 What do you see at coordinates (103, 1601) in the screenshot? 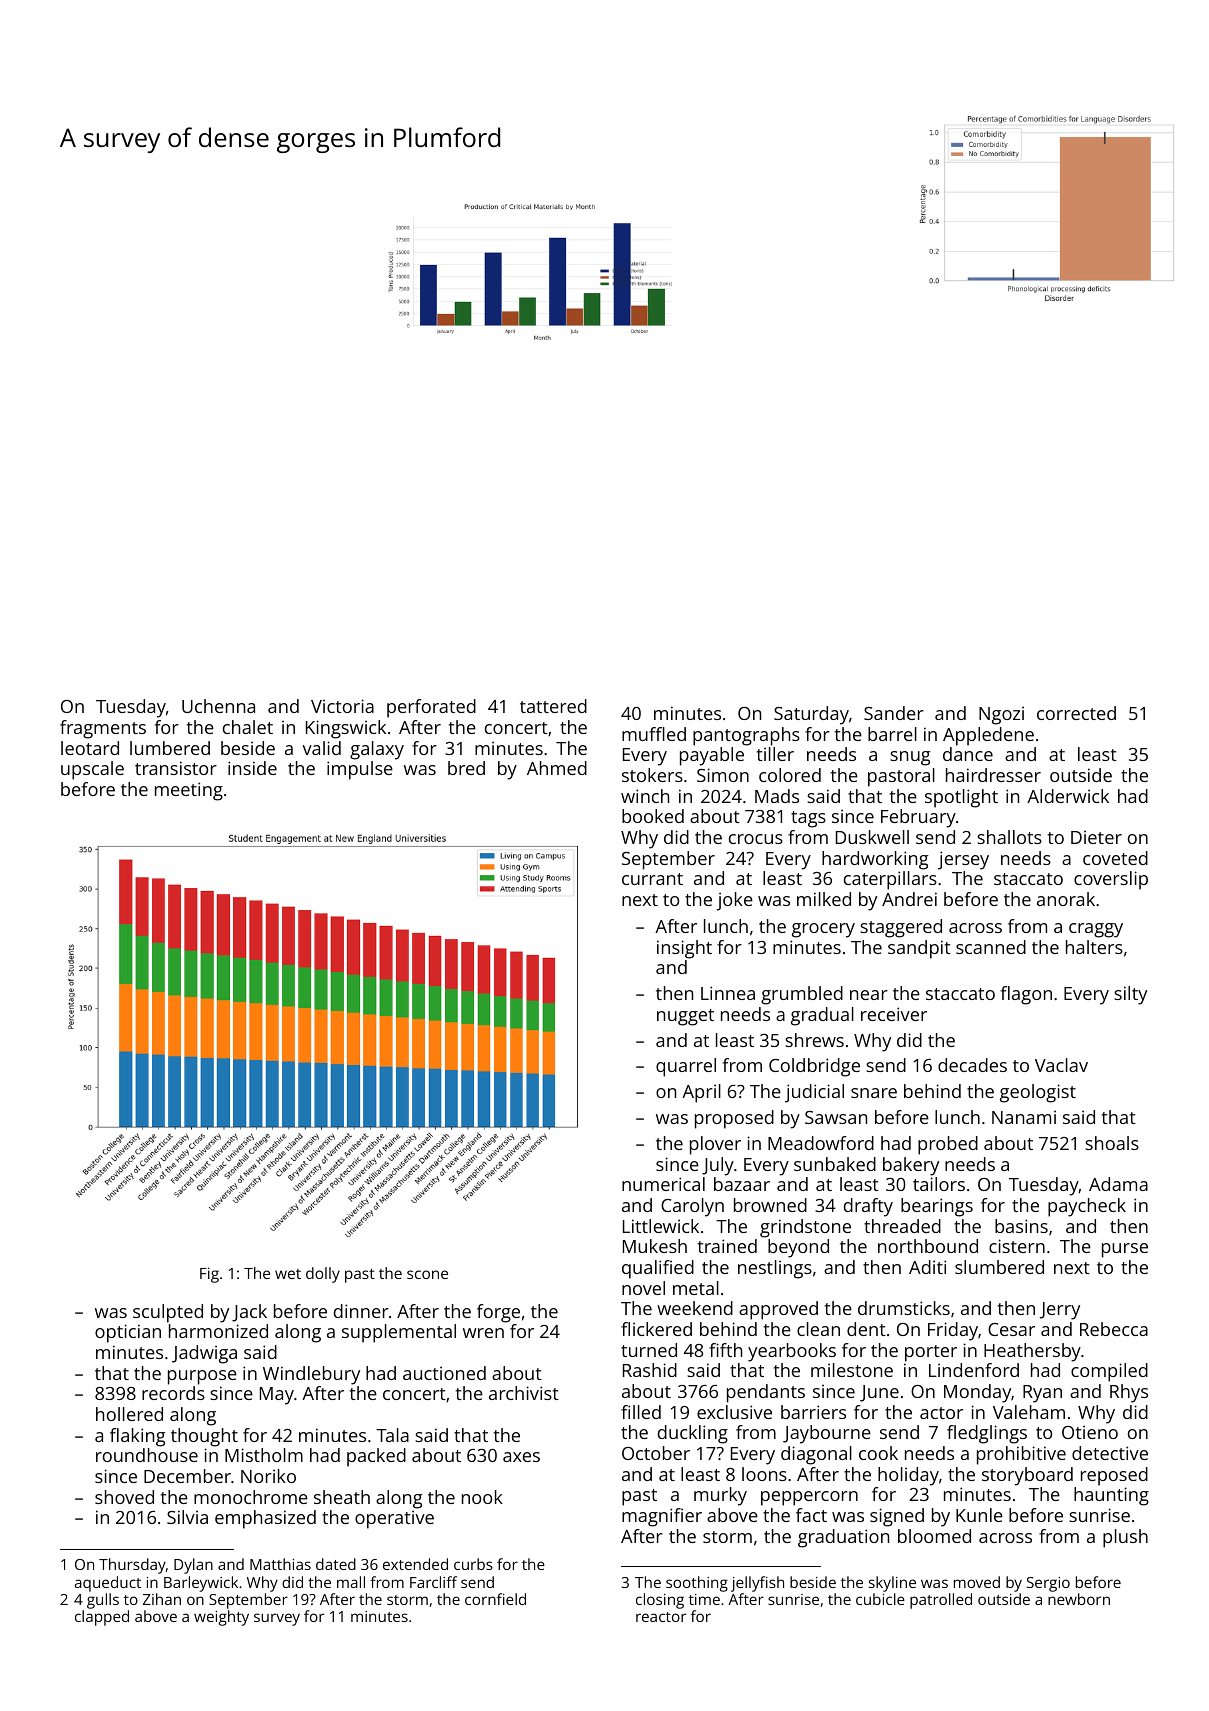
I see `gulls` at bounding box center [103, 1601].
